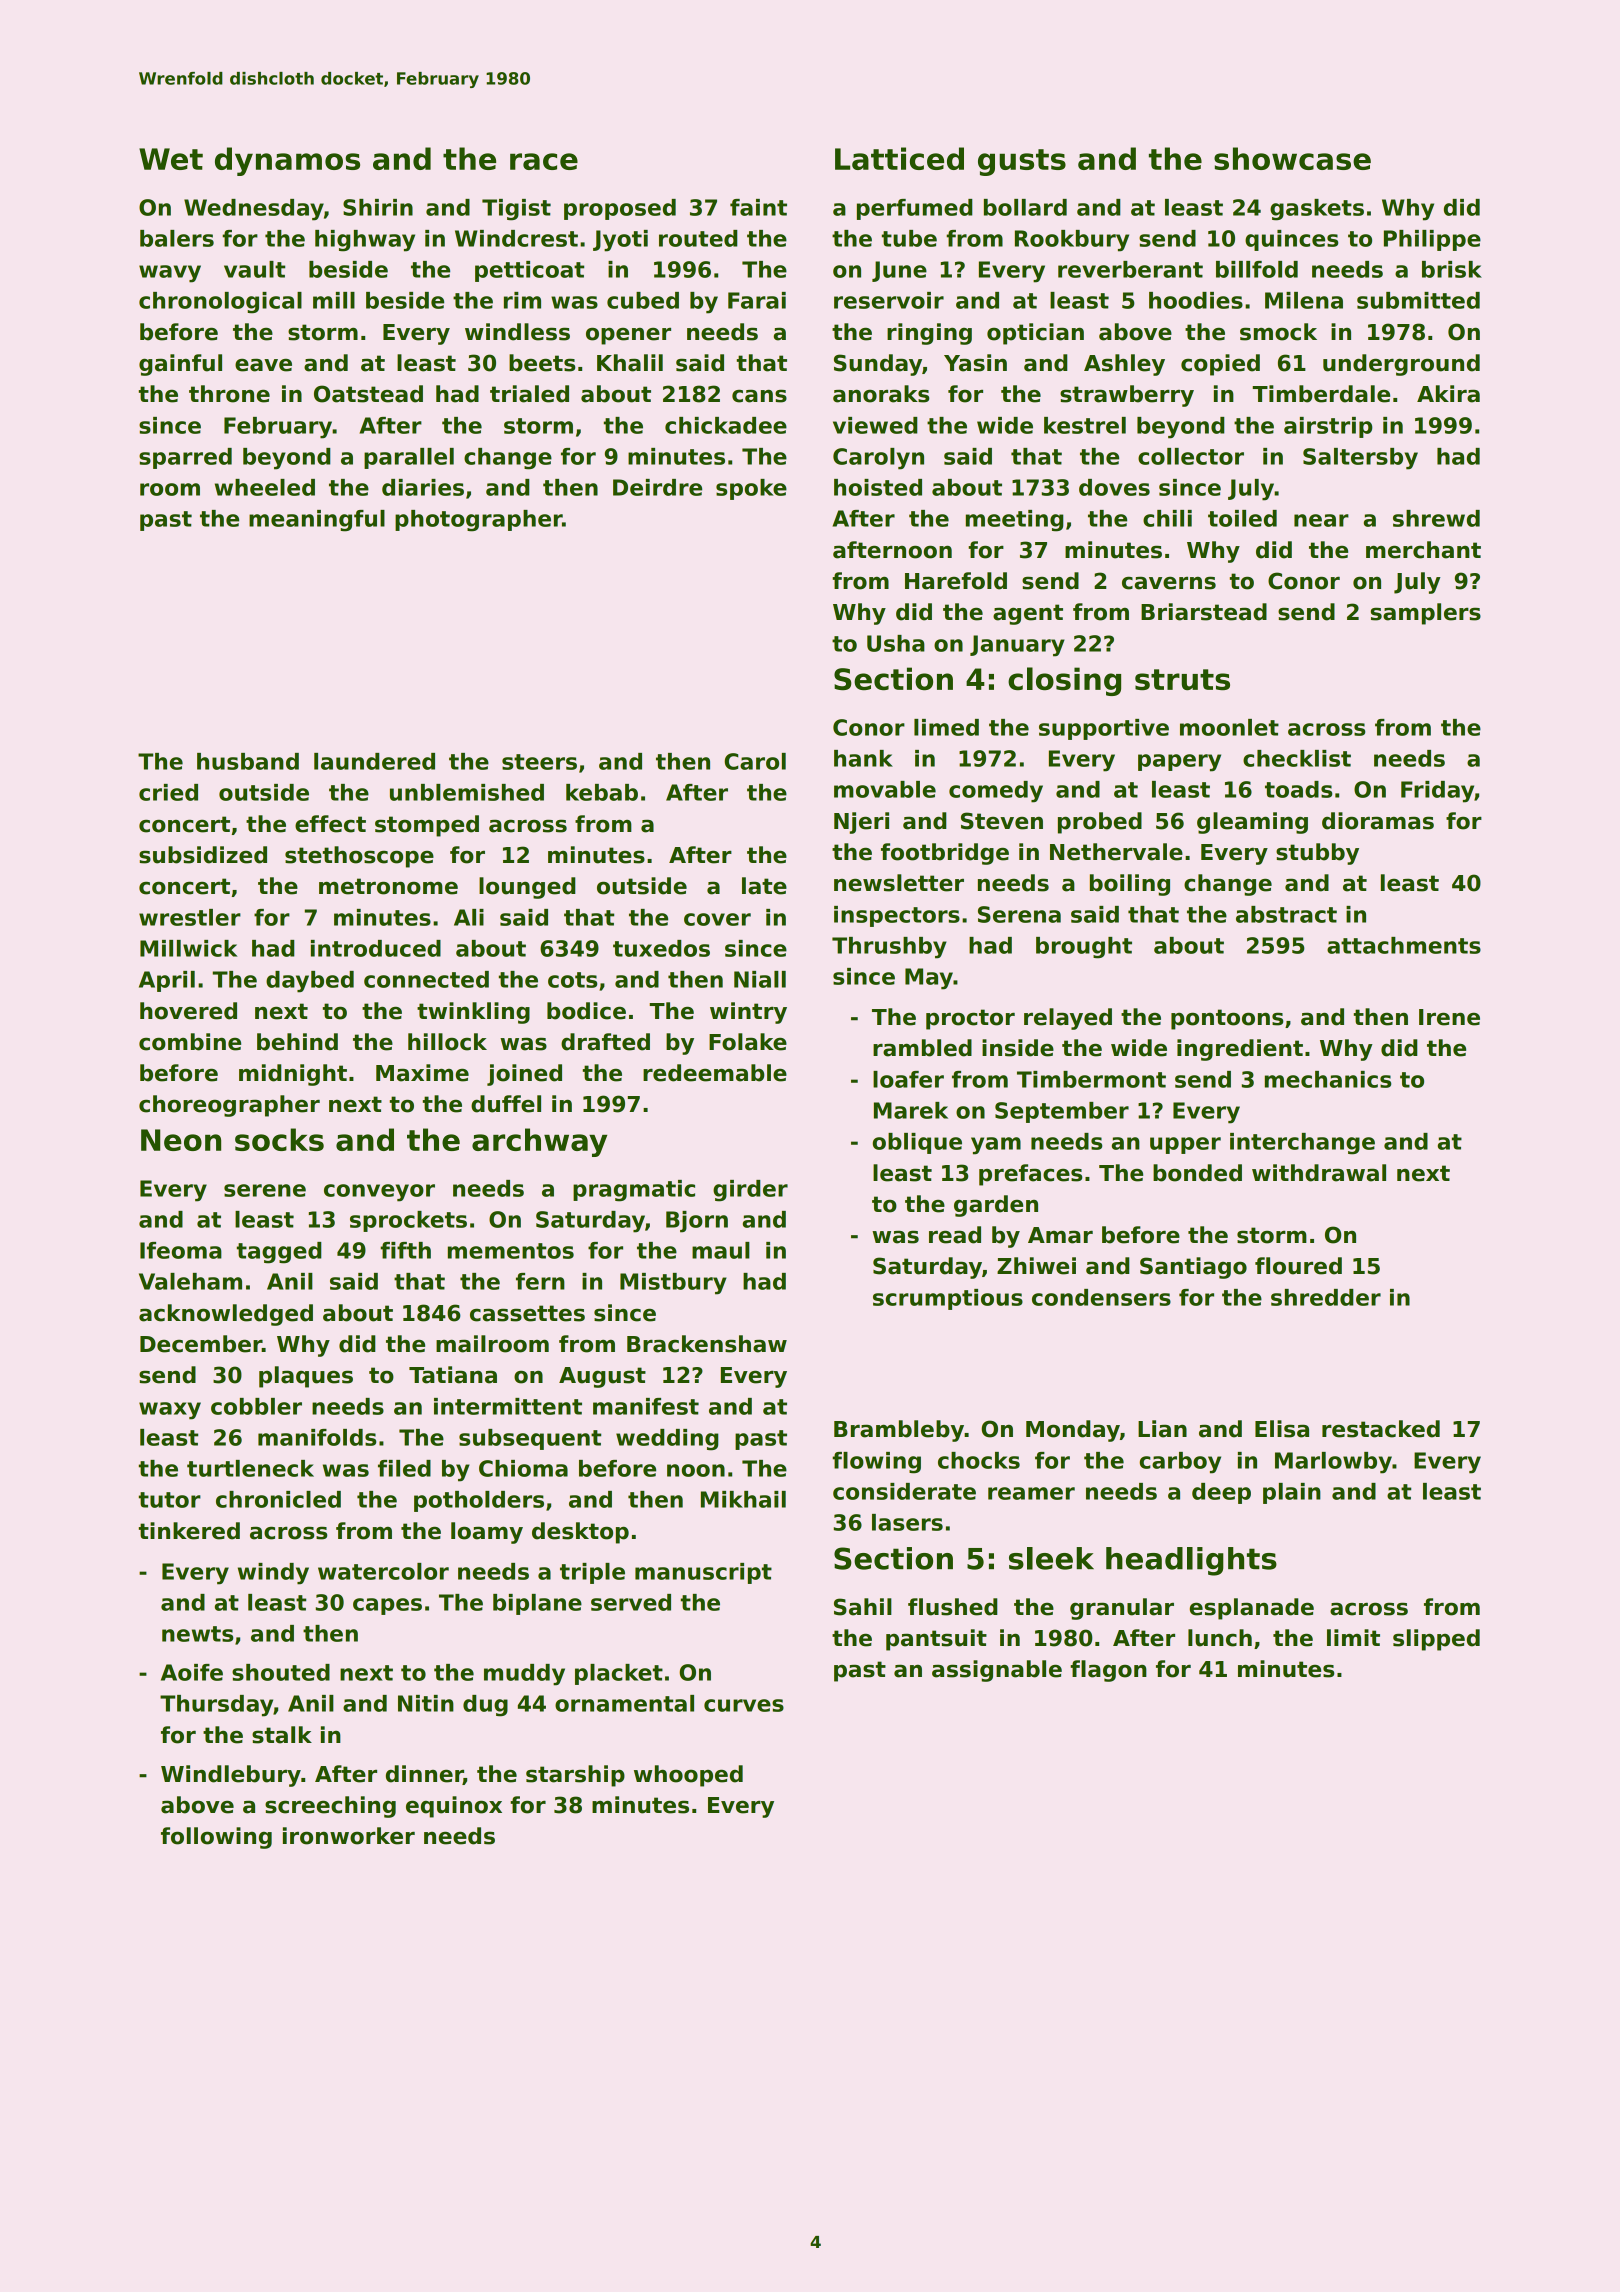  Describe the element at coordinates (310, 982) in the image. I see `daybed` at that location.
